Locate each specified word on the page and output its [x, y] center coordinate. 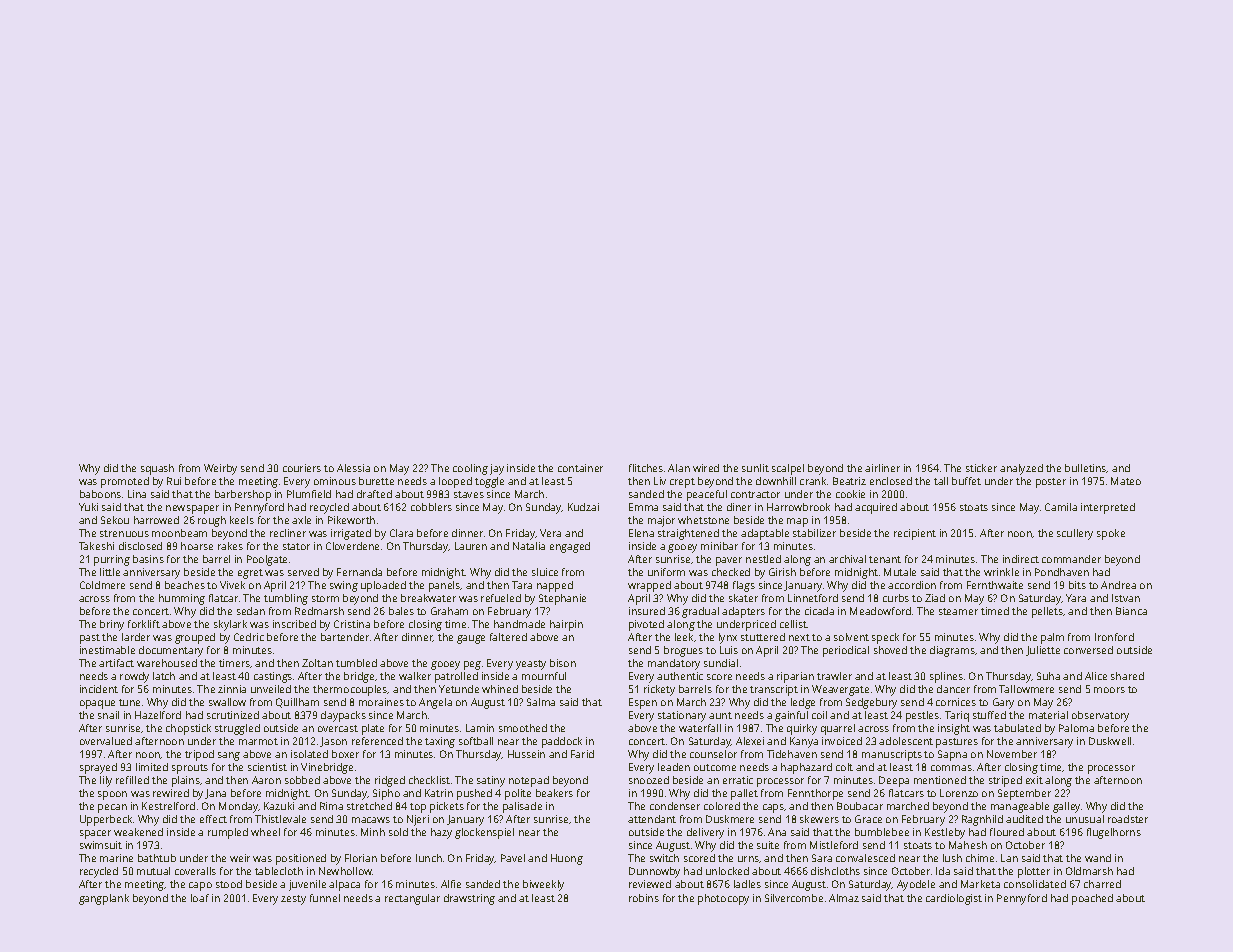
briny [112, 625]
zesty [293, 900]
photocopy [723, 899]
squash [157, 469]
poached [1092, 899]
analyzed [1021, 469]
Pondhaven [1062, 572]
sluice [545, 572]
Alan [679, 468]
